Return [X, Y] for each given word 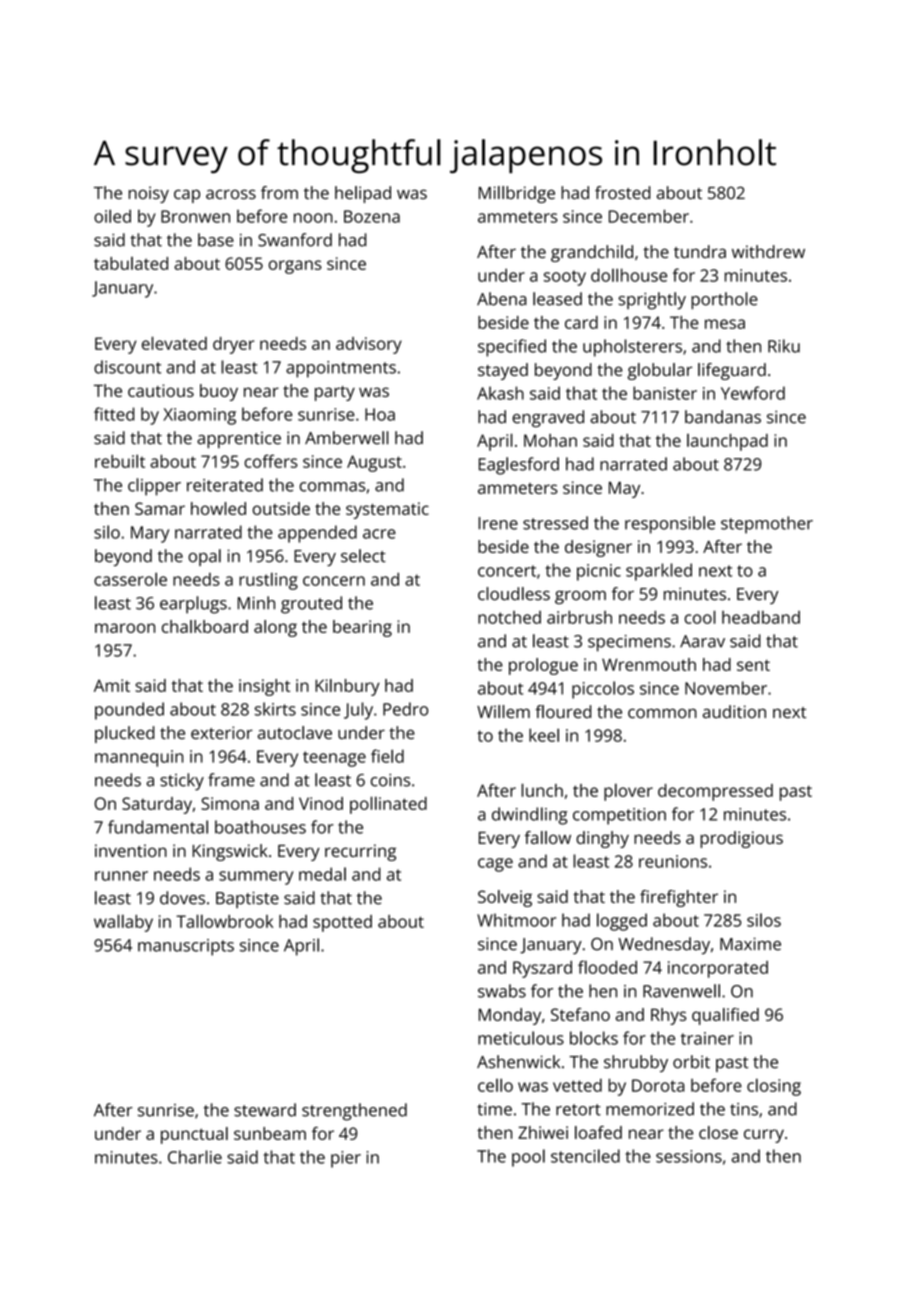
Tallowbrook [224, 921]
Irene [498, 523]
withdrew [768, 251]
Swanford [295, 240]
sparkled [659, 572]
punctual [194, 1135]
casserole [130, 579]
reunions [673, 861]
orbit [691, 1062]
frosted [622, 192]
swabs [502, 991]
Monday [510, 1016]
